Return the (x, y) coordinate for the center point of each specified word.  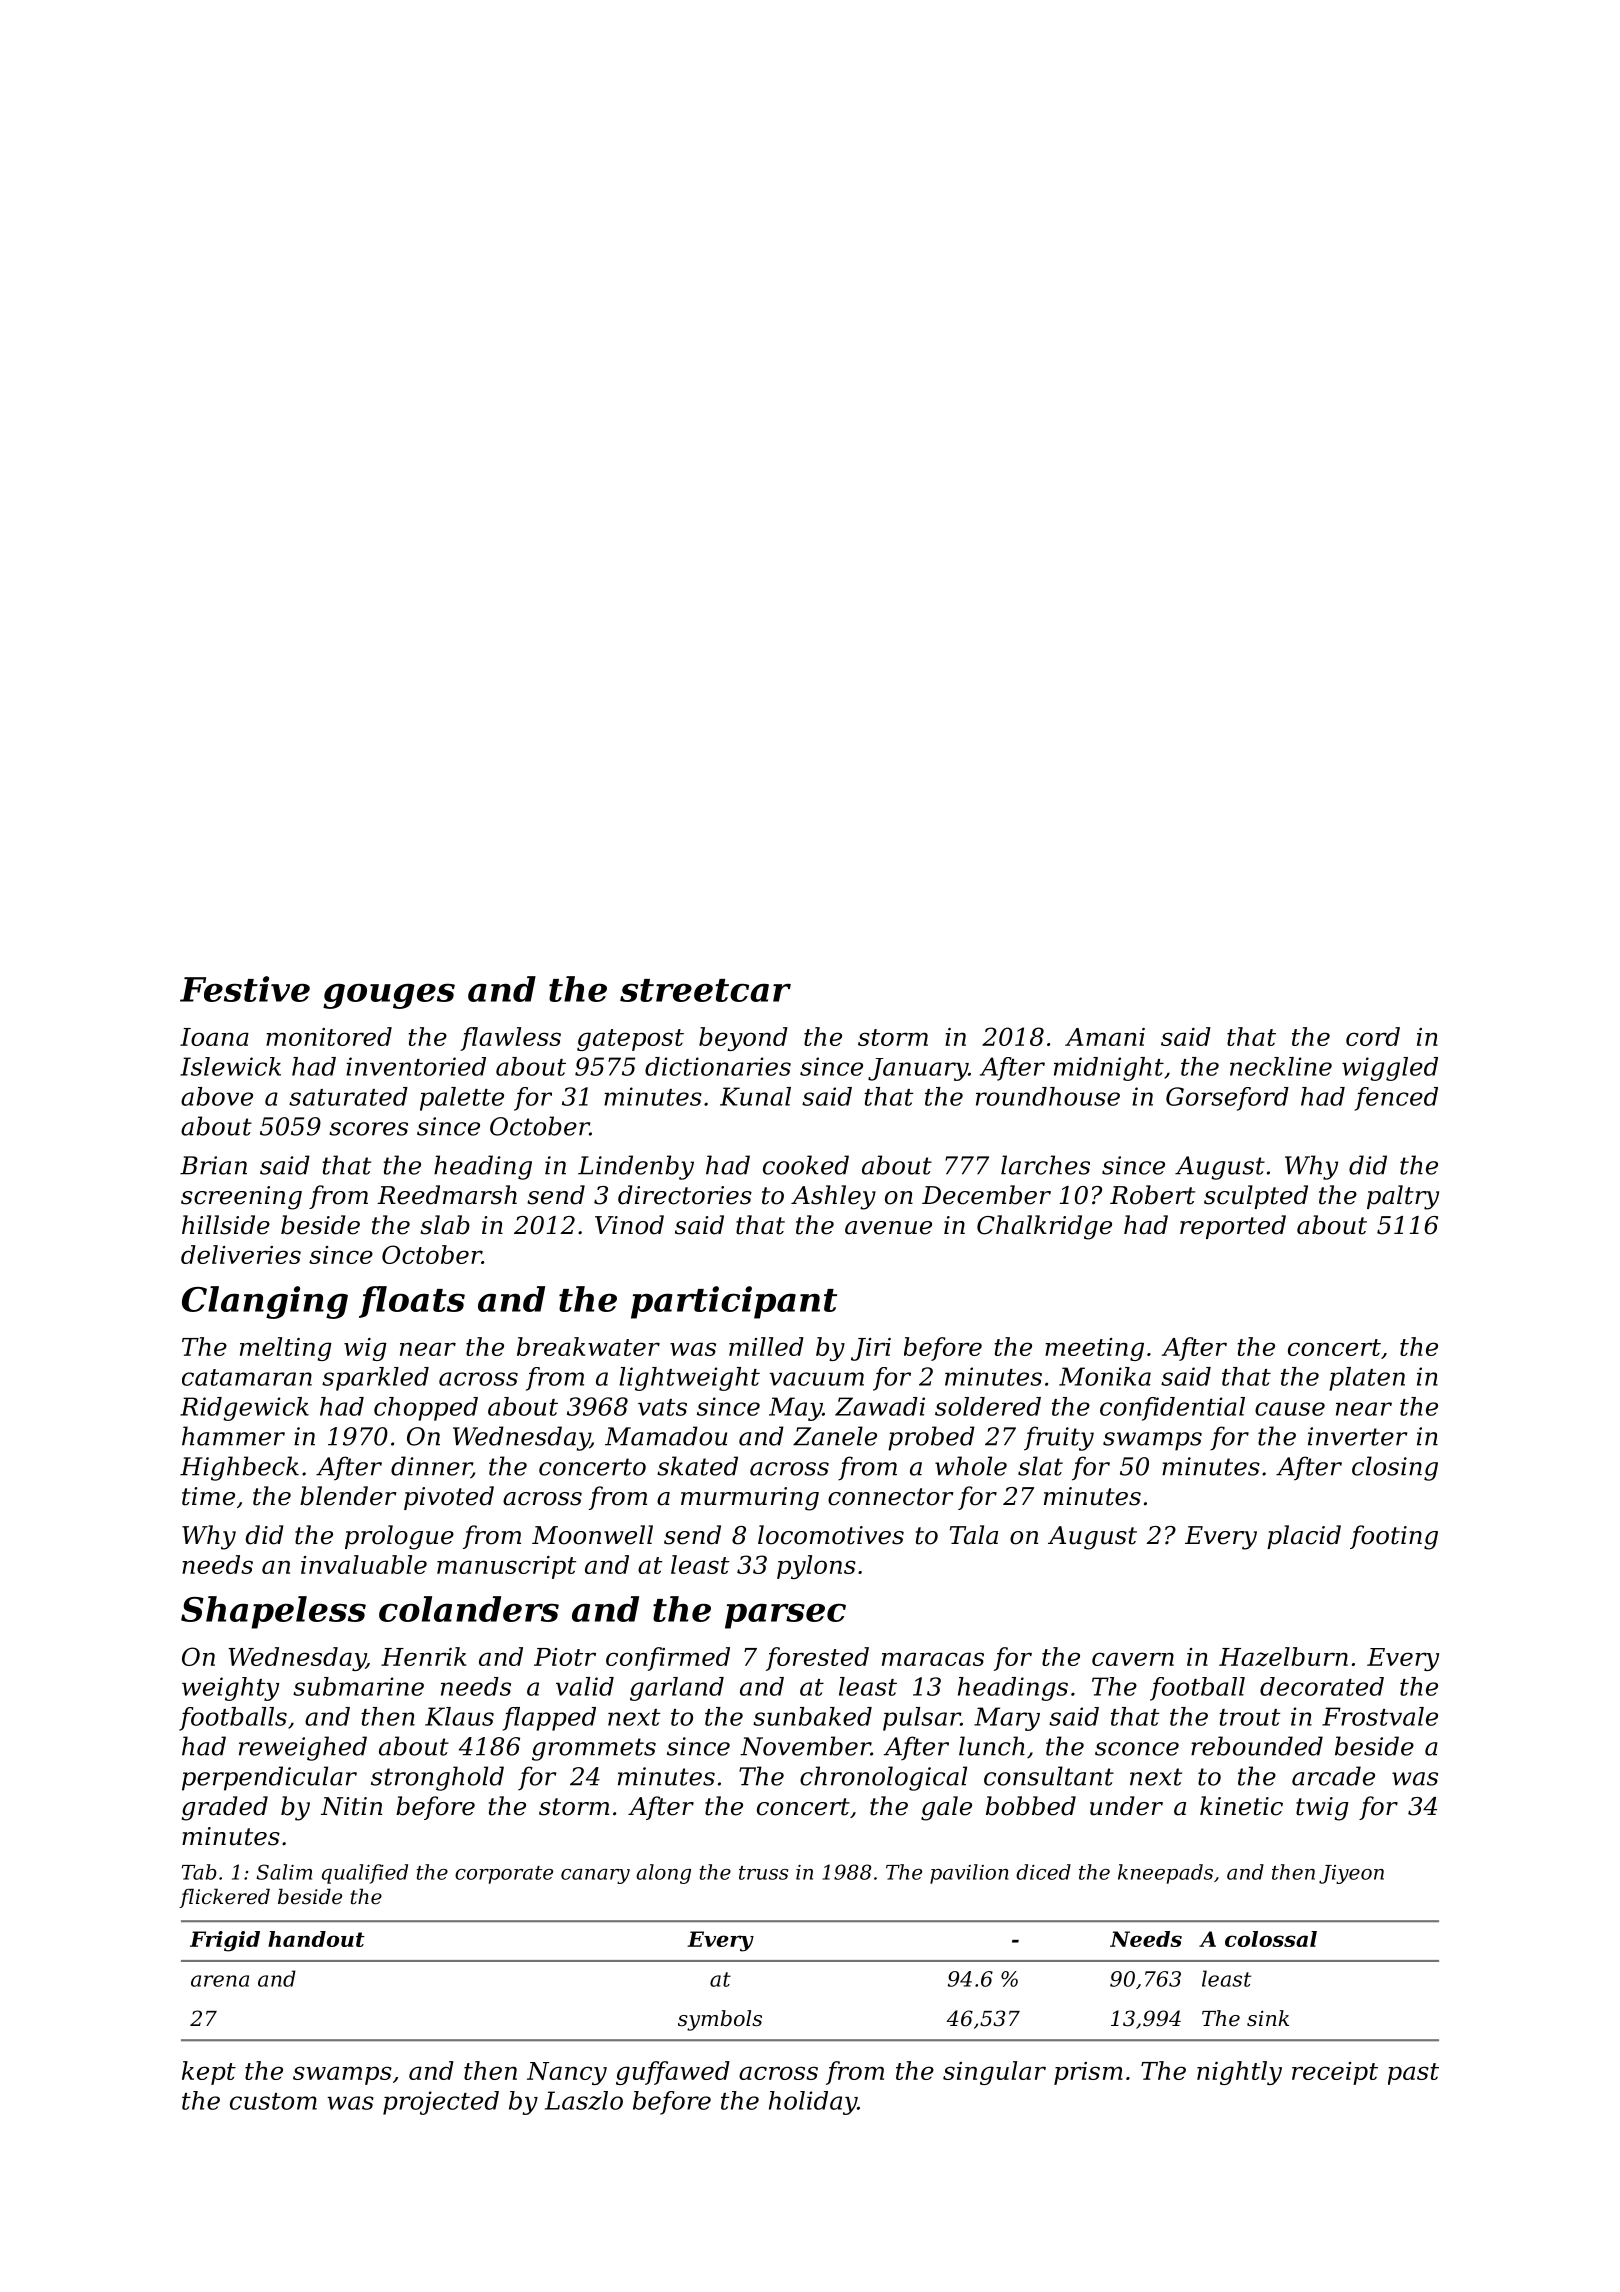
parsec (785, 1616)
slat (1040, 1466)
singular (994, 2073)
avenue (888, 1228)
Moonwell (592, 1535)
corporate (504, 1875)
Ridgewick (244, 1409)
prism (1088, 2073)
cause (1290, 1409)
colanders (469, 1609)
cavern (1133, 1659)
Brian (213, 1165)
